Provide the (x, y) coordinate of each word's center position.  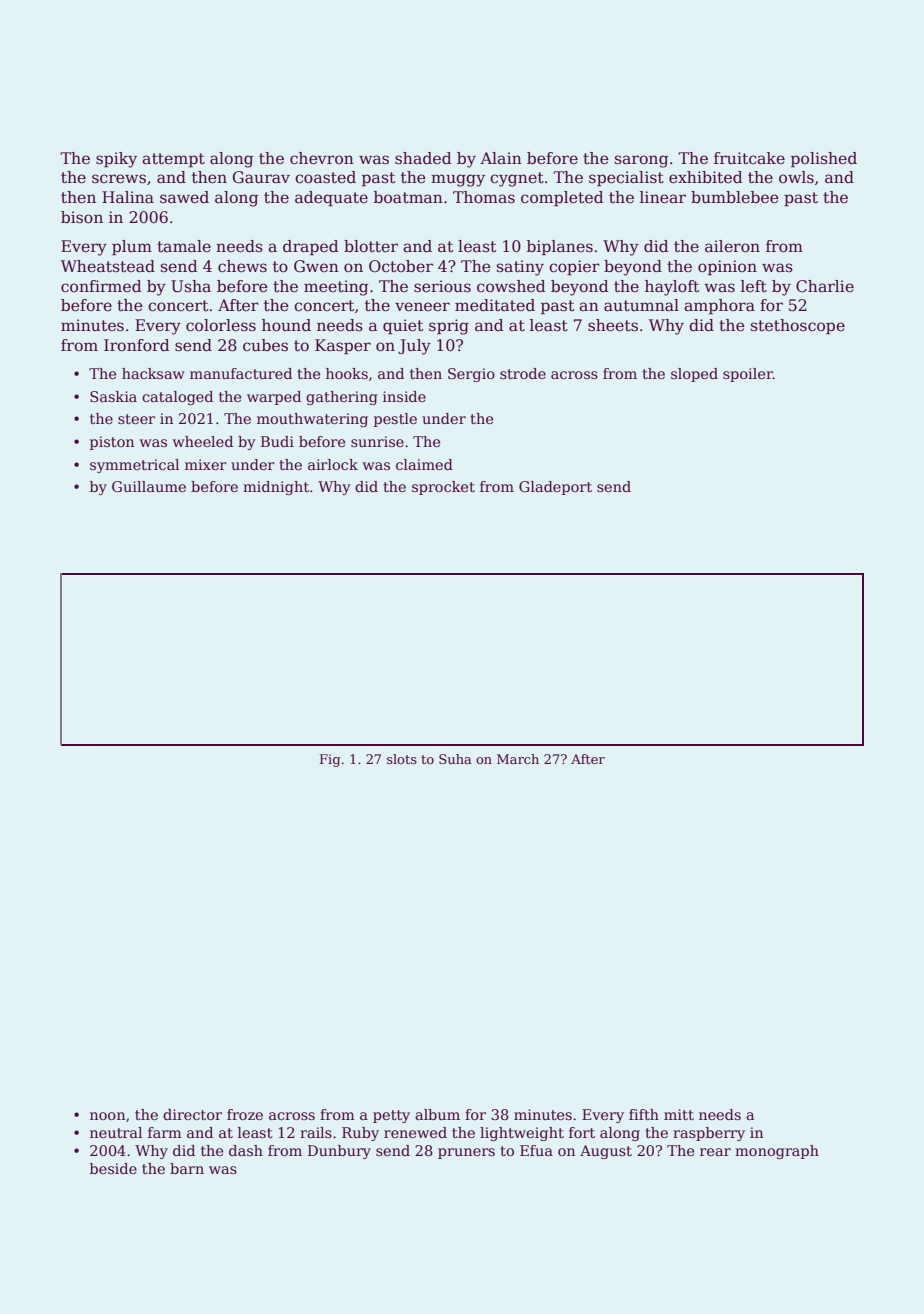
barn (187, 1168)
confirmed (101, 286)
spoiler (748, 375)
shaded (423, 158)
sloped (694, 375)
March (518, 759)
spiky (116, 160)
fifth (644, 1114)
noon (107, 1116)
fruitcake (749, 158)
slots (402, 759)
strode (523, 373)
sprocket (443, 488)
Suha (455, 759)
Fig (330, 760)
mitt (679, 1114)
